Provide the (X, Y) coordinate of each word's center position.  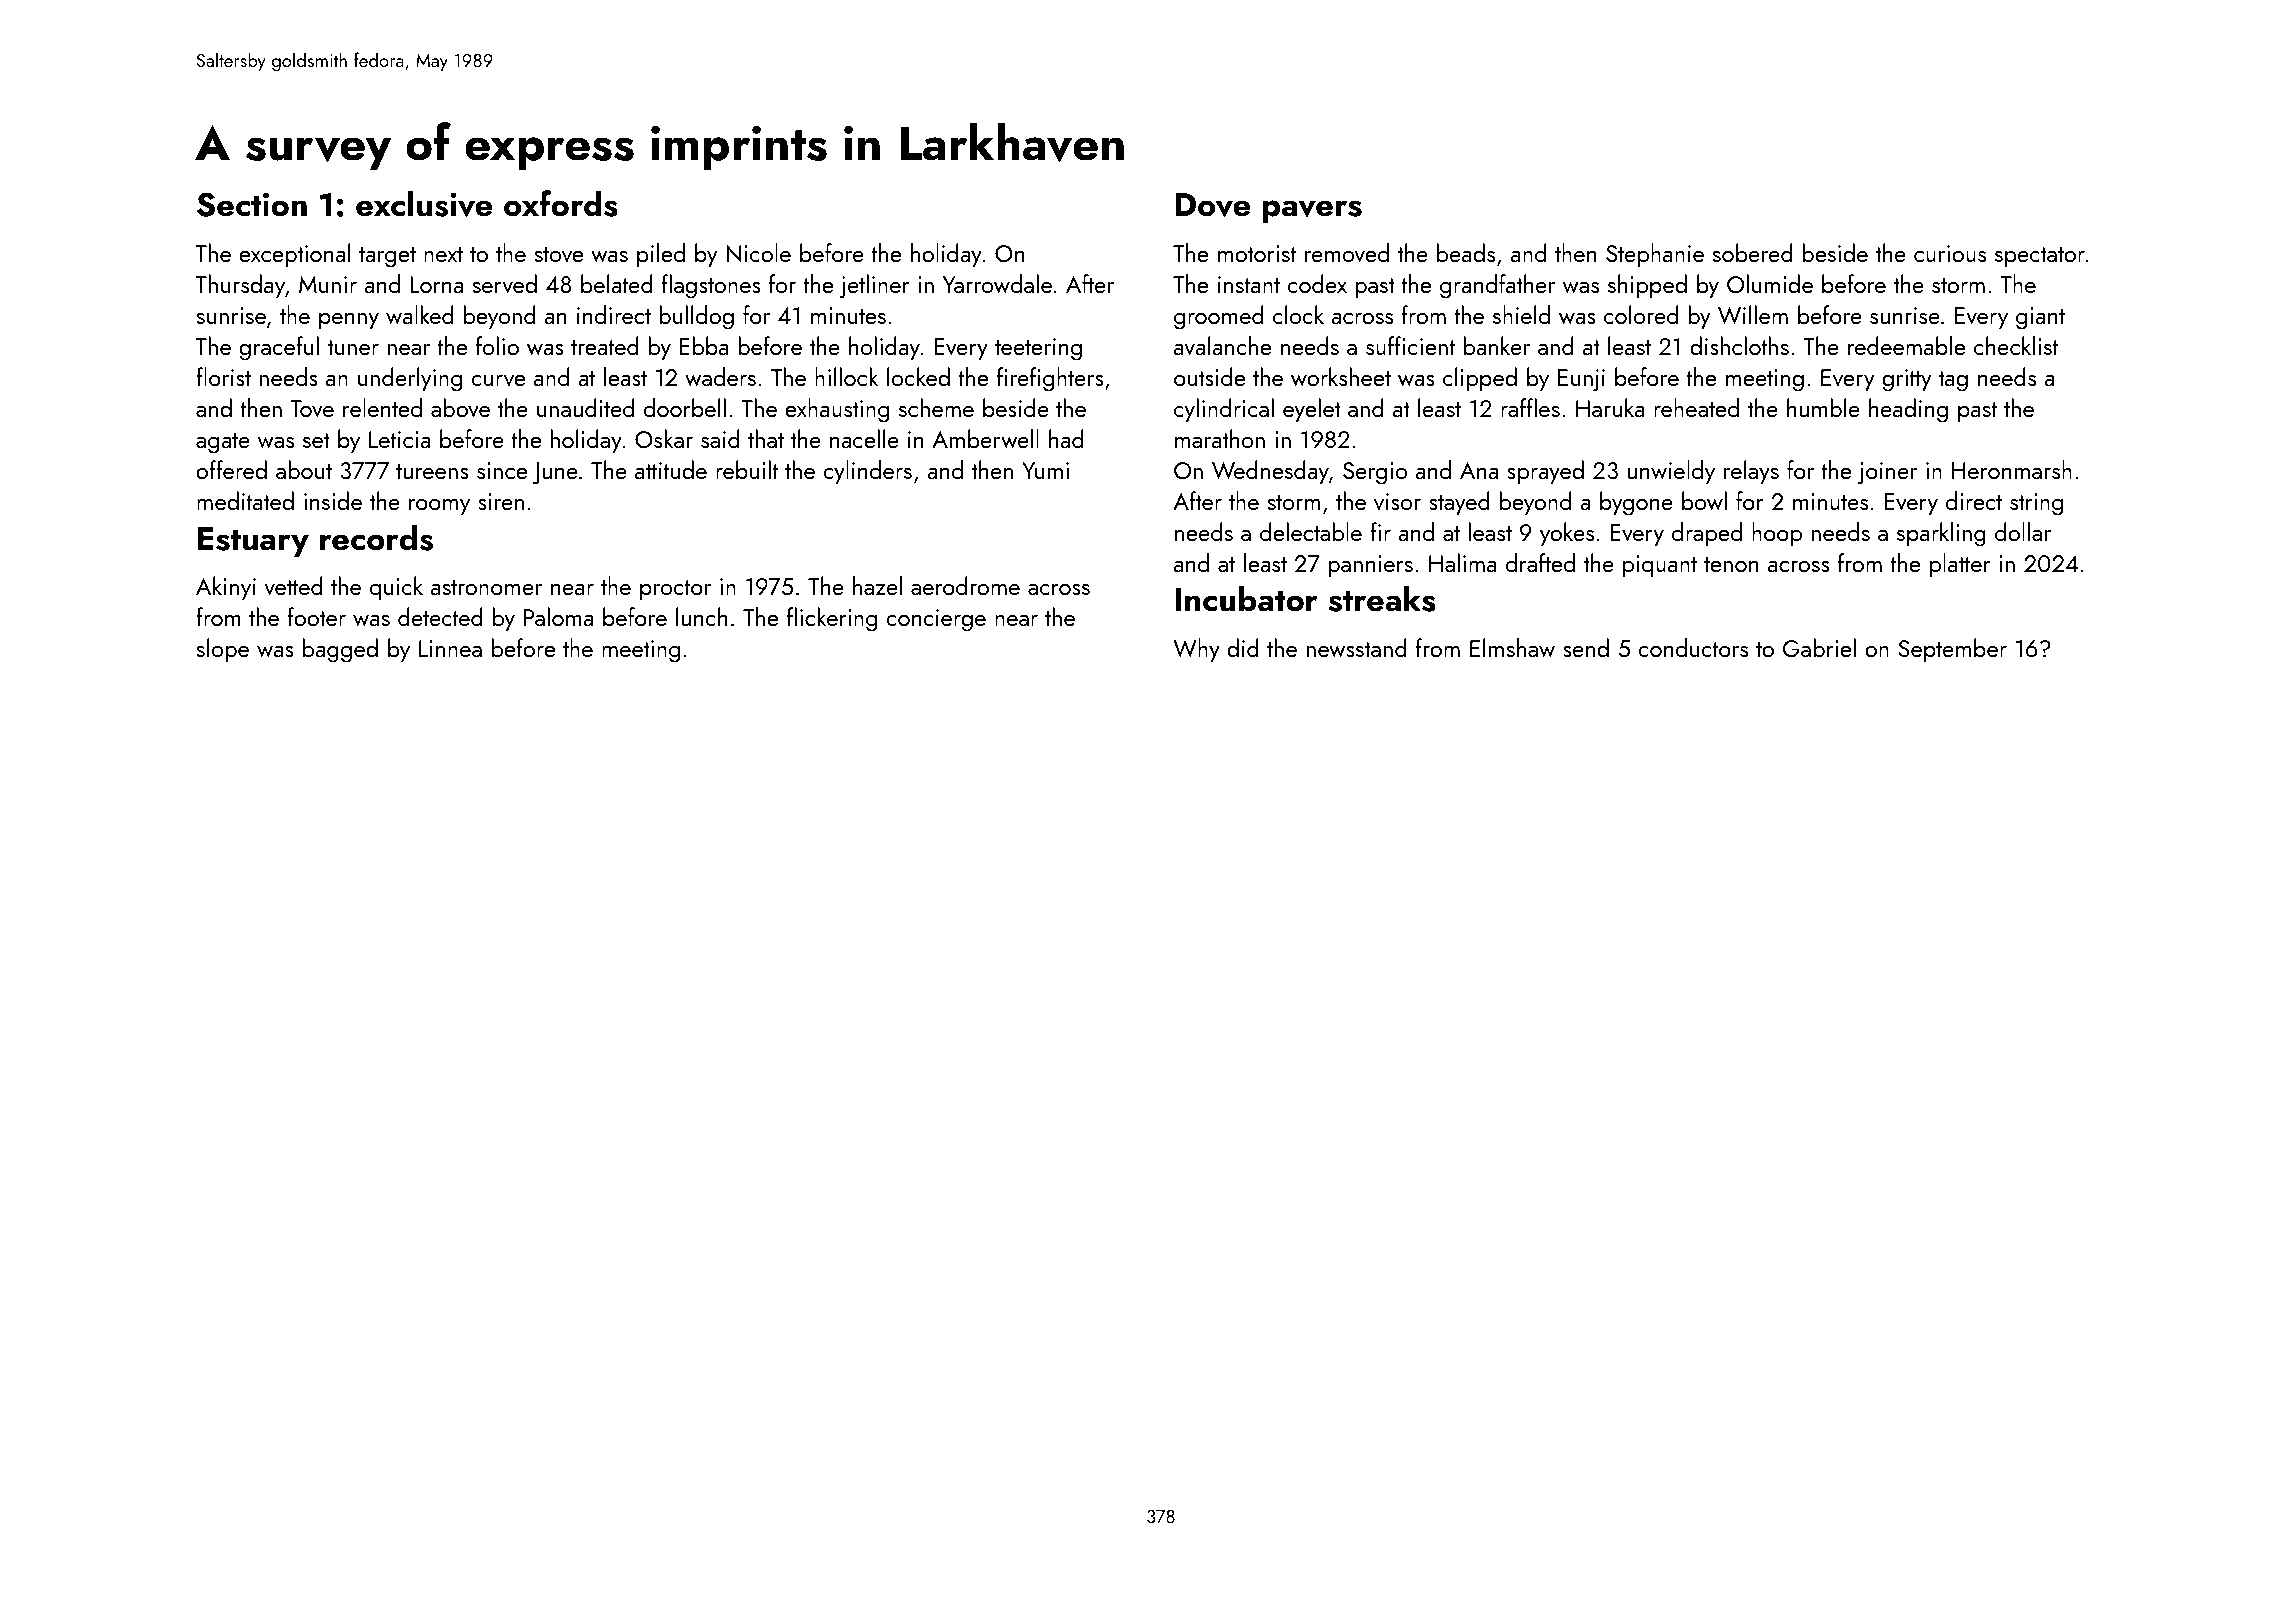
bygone (1636, 503)
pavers (1312, 211)
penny (349, 321)
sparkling (1941, 534)
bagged (340, 650)
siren (501, 501)
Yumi (1045, 470)
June (555, 473)
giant (2040, 318)
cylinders (867, 472)
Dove (1212, 205)
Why (1196, 650)
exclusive (424, 204)
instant (1249, 284)
